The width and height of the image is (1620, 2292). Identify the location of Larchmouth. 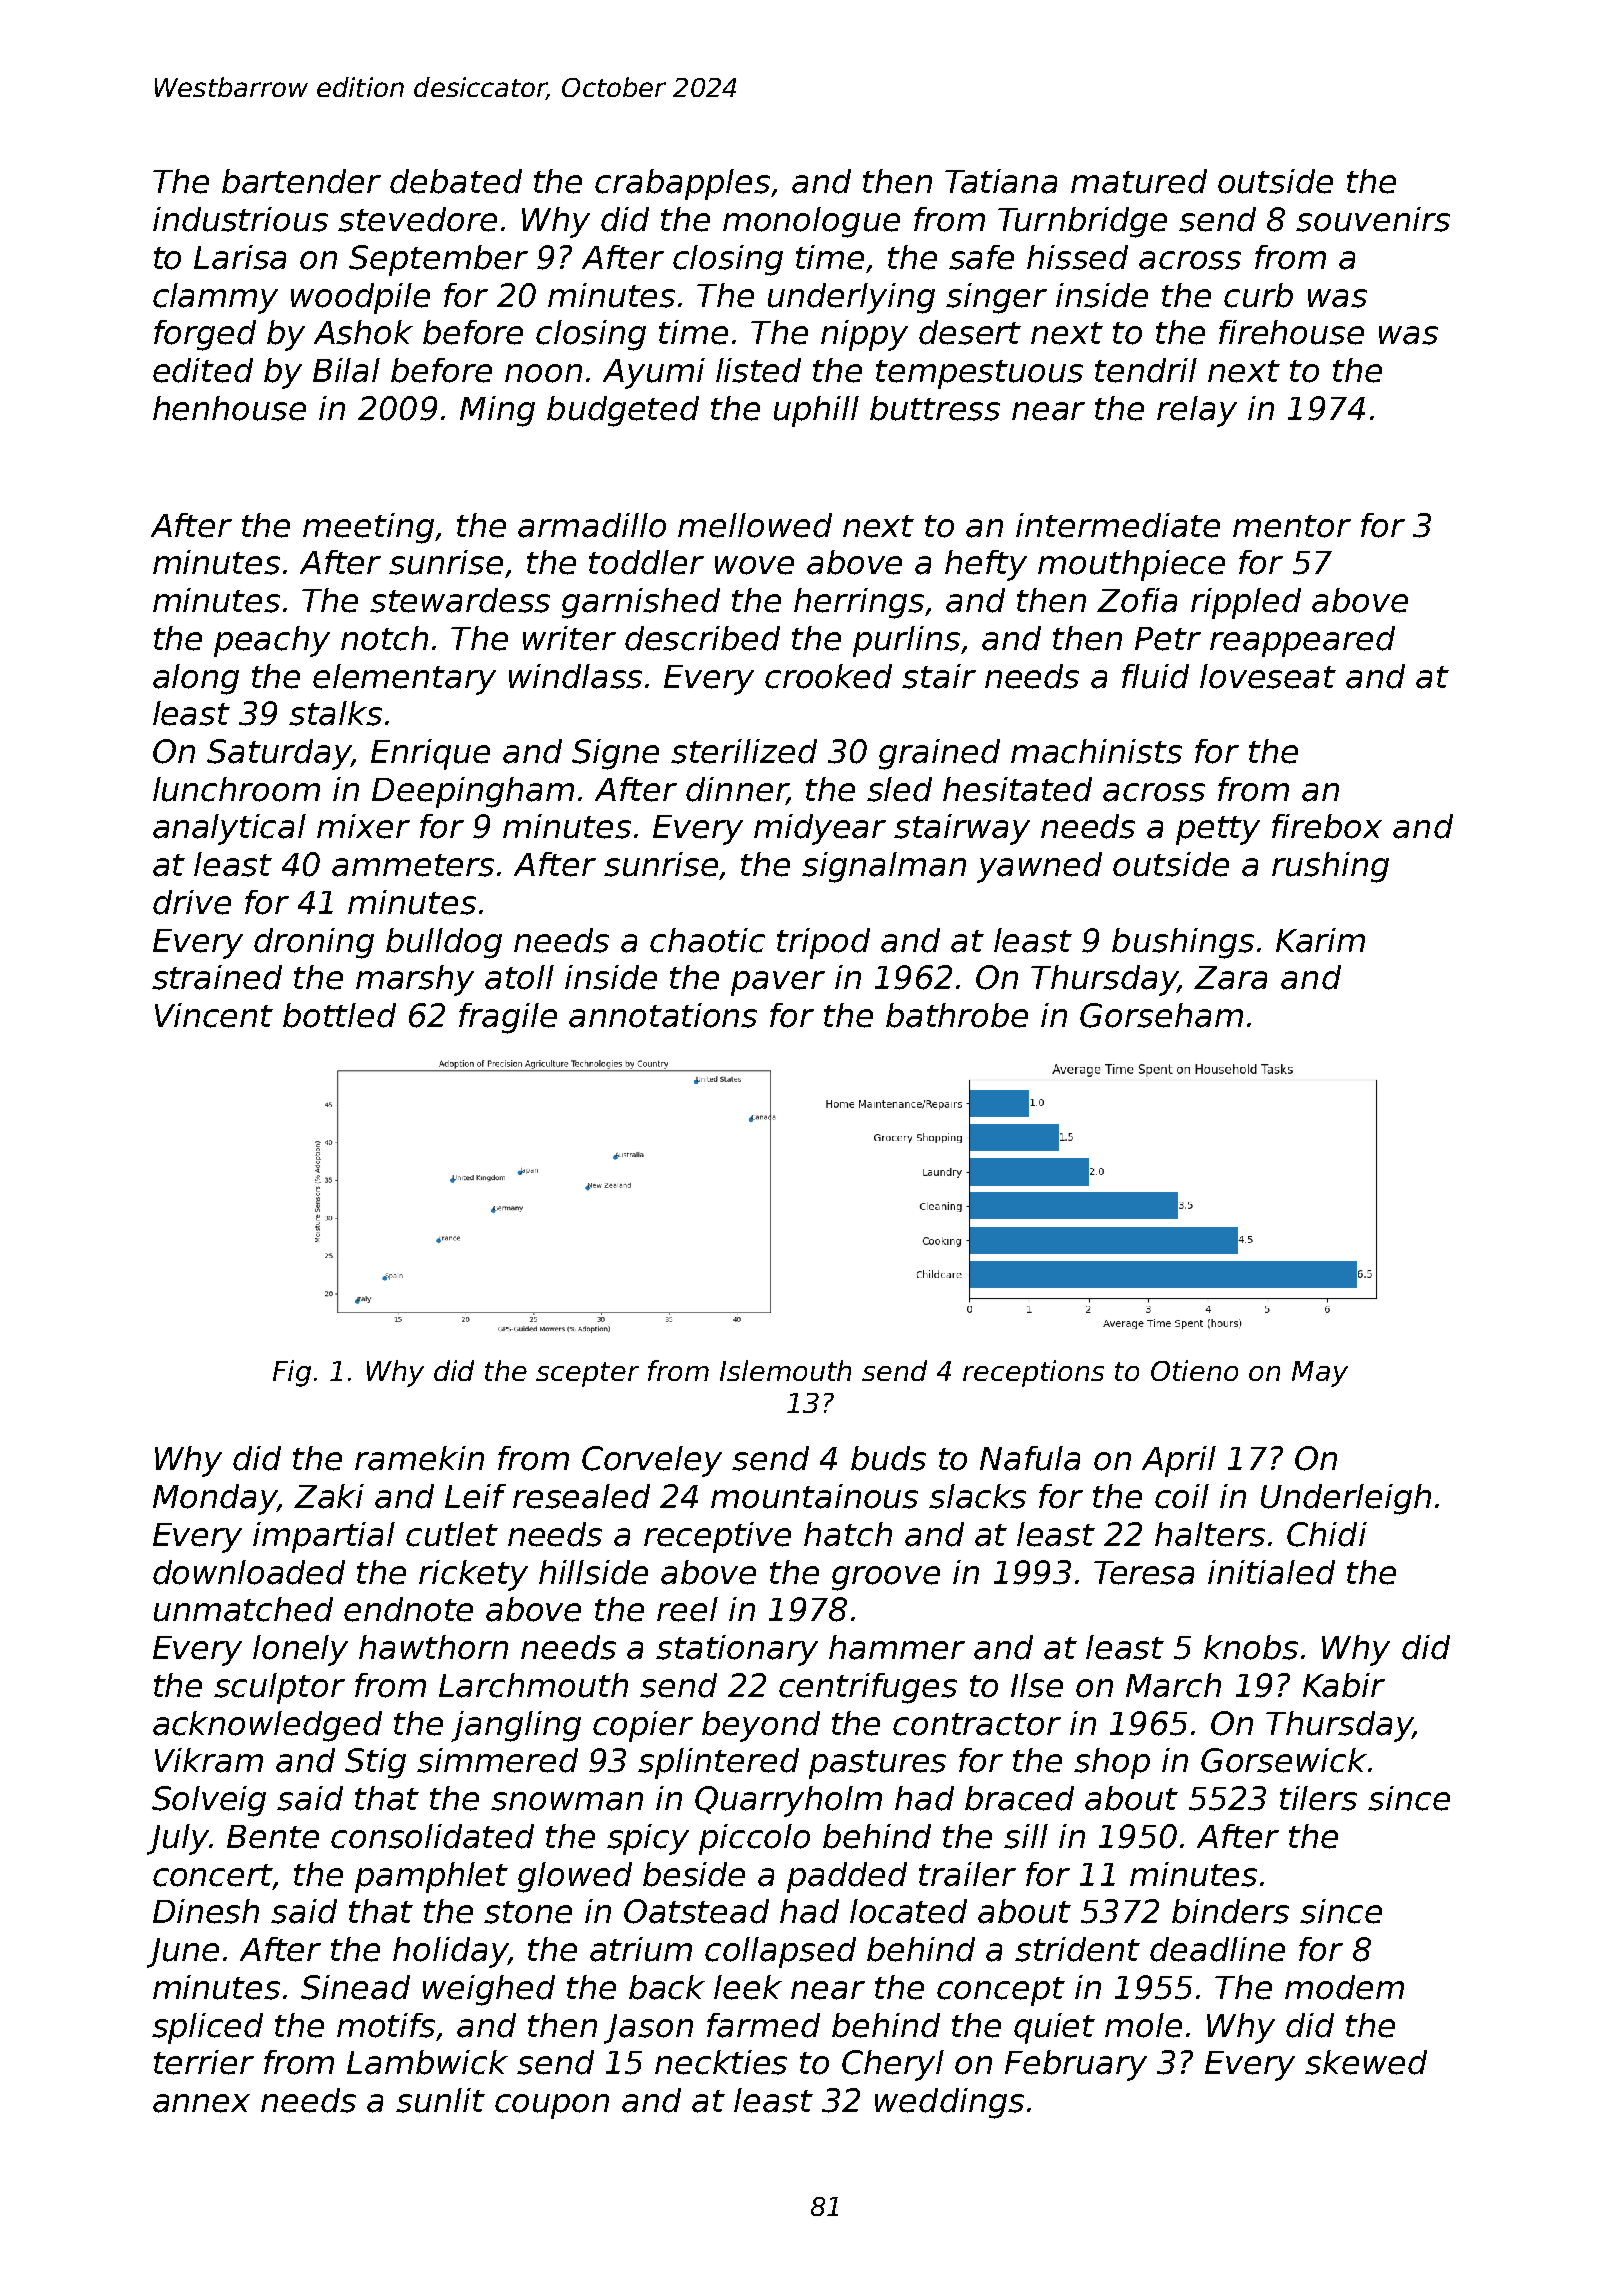
(533, 1685).
